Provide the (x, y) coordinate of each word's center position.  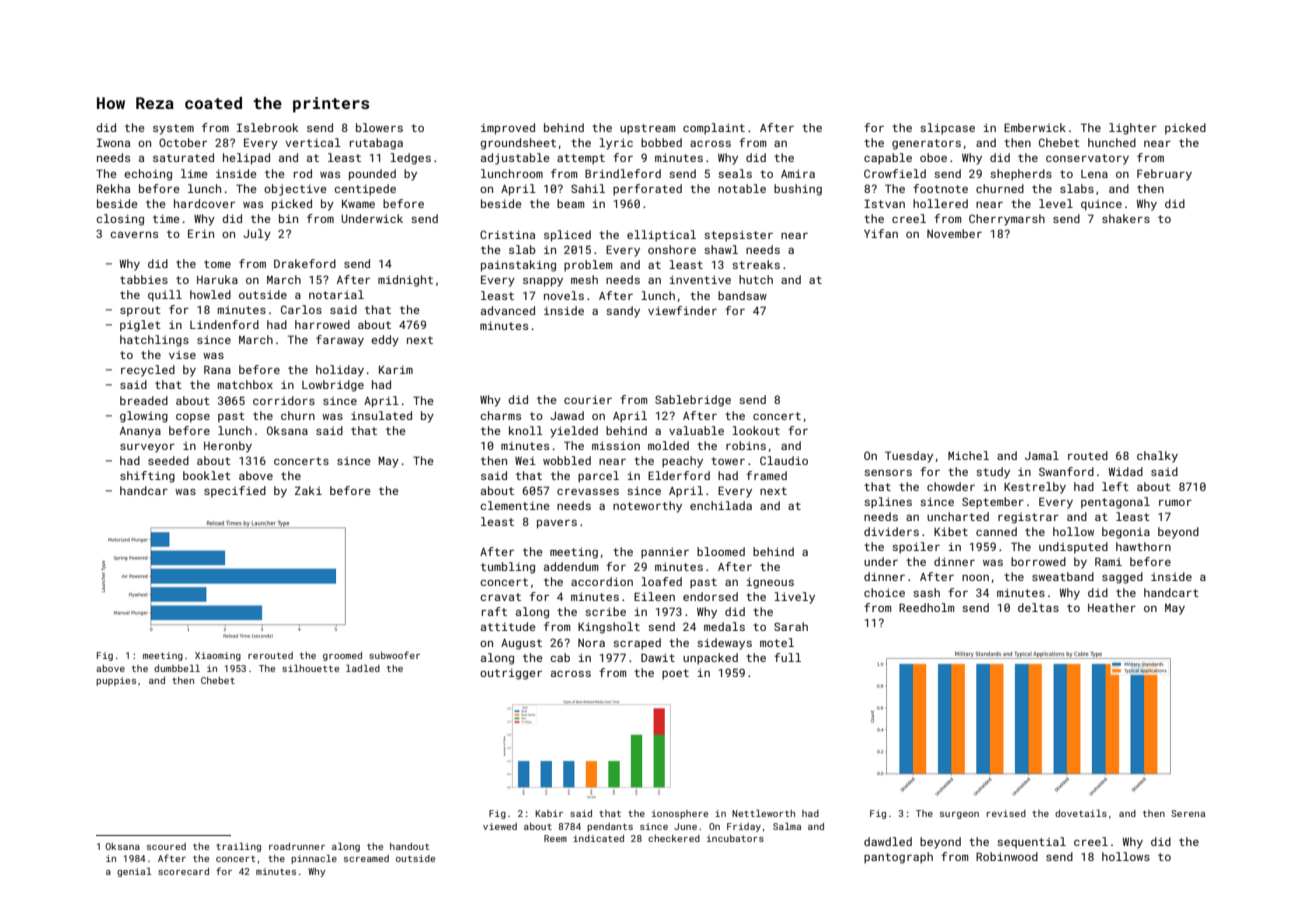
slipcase (947, 129)
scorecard (183, 871)
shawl (721, 249)
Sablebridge (693, 401)
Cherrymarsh (1007, 220)
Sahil (588, 188)
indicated (598, 838)
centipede (365, 190)
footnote (940, 188)
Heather (1112, 607)
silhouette (310, 668)
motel (777, 642)
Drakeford (305, 263)
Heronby (228, 447)
